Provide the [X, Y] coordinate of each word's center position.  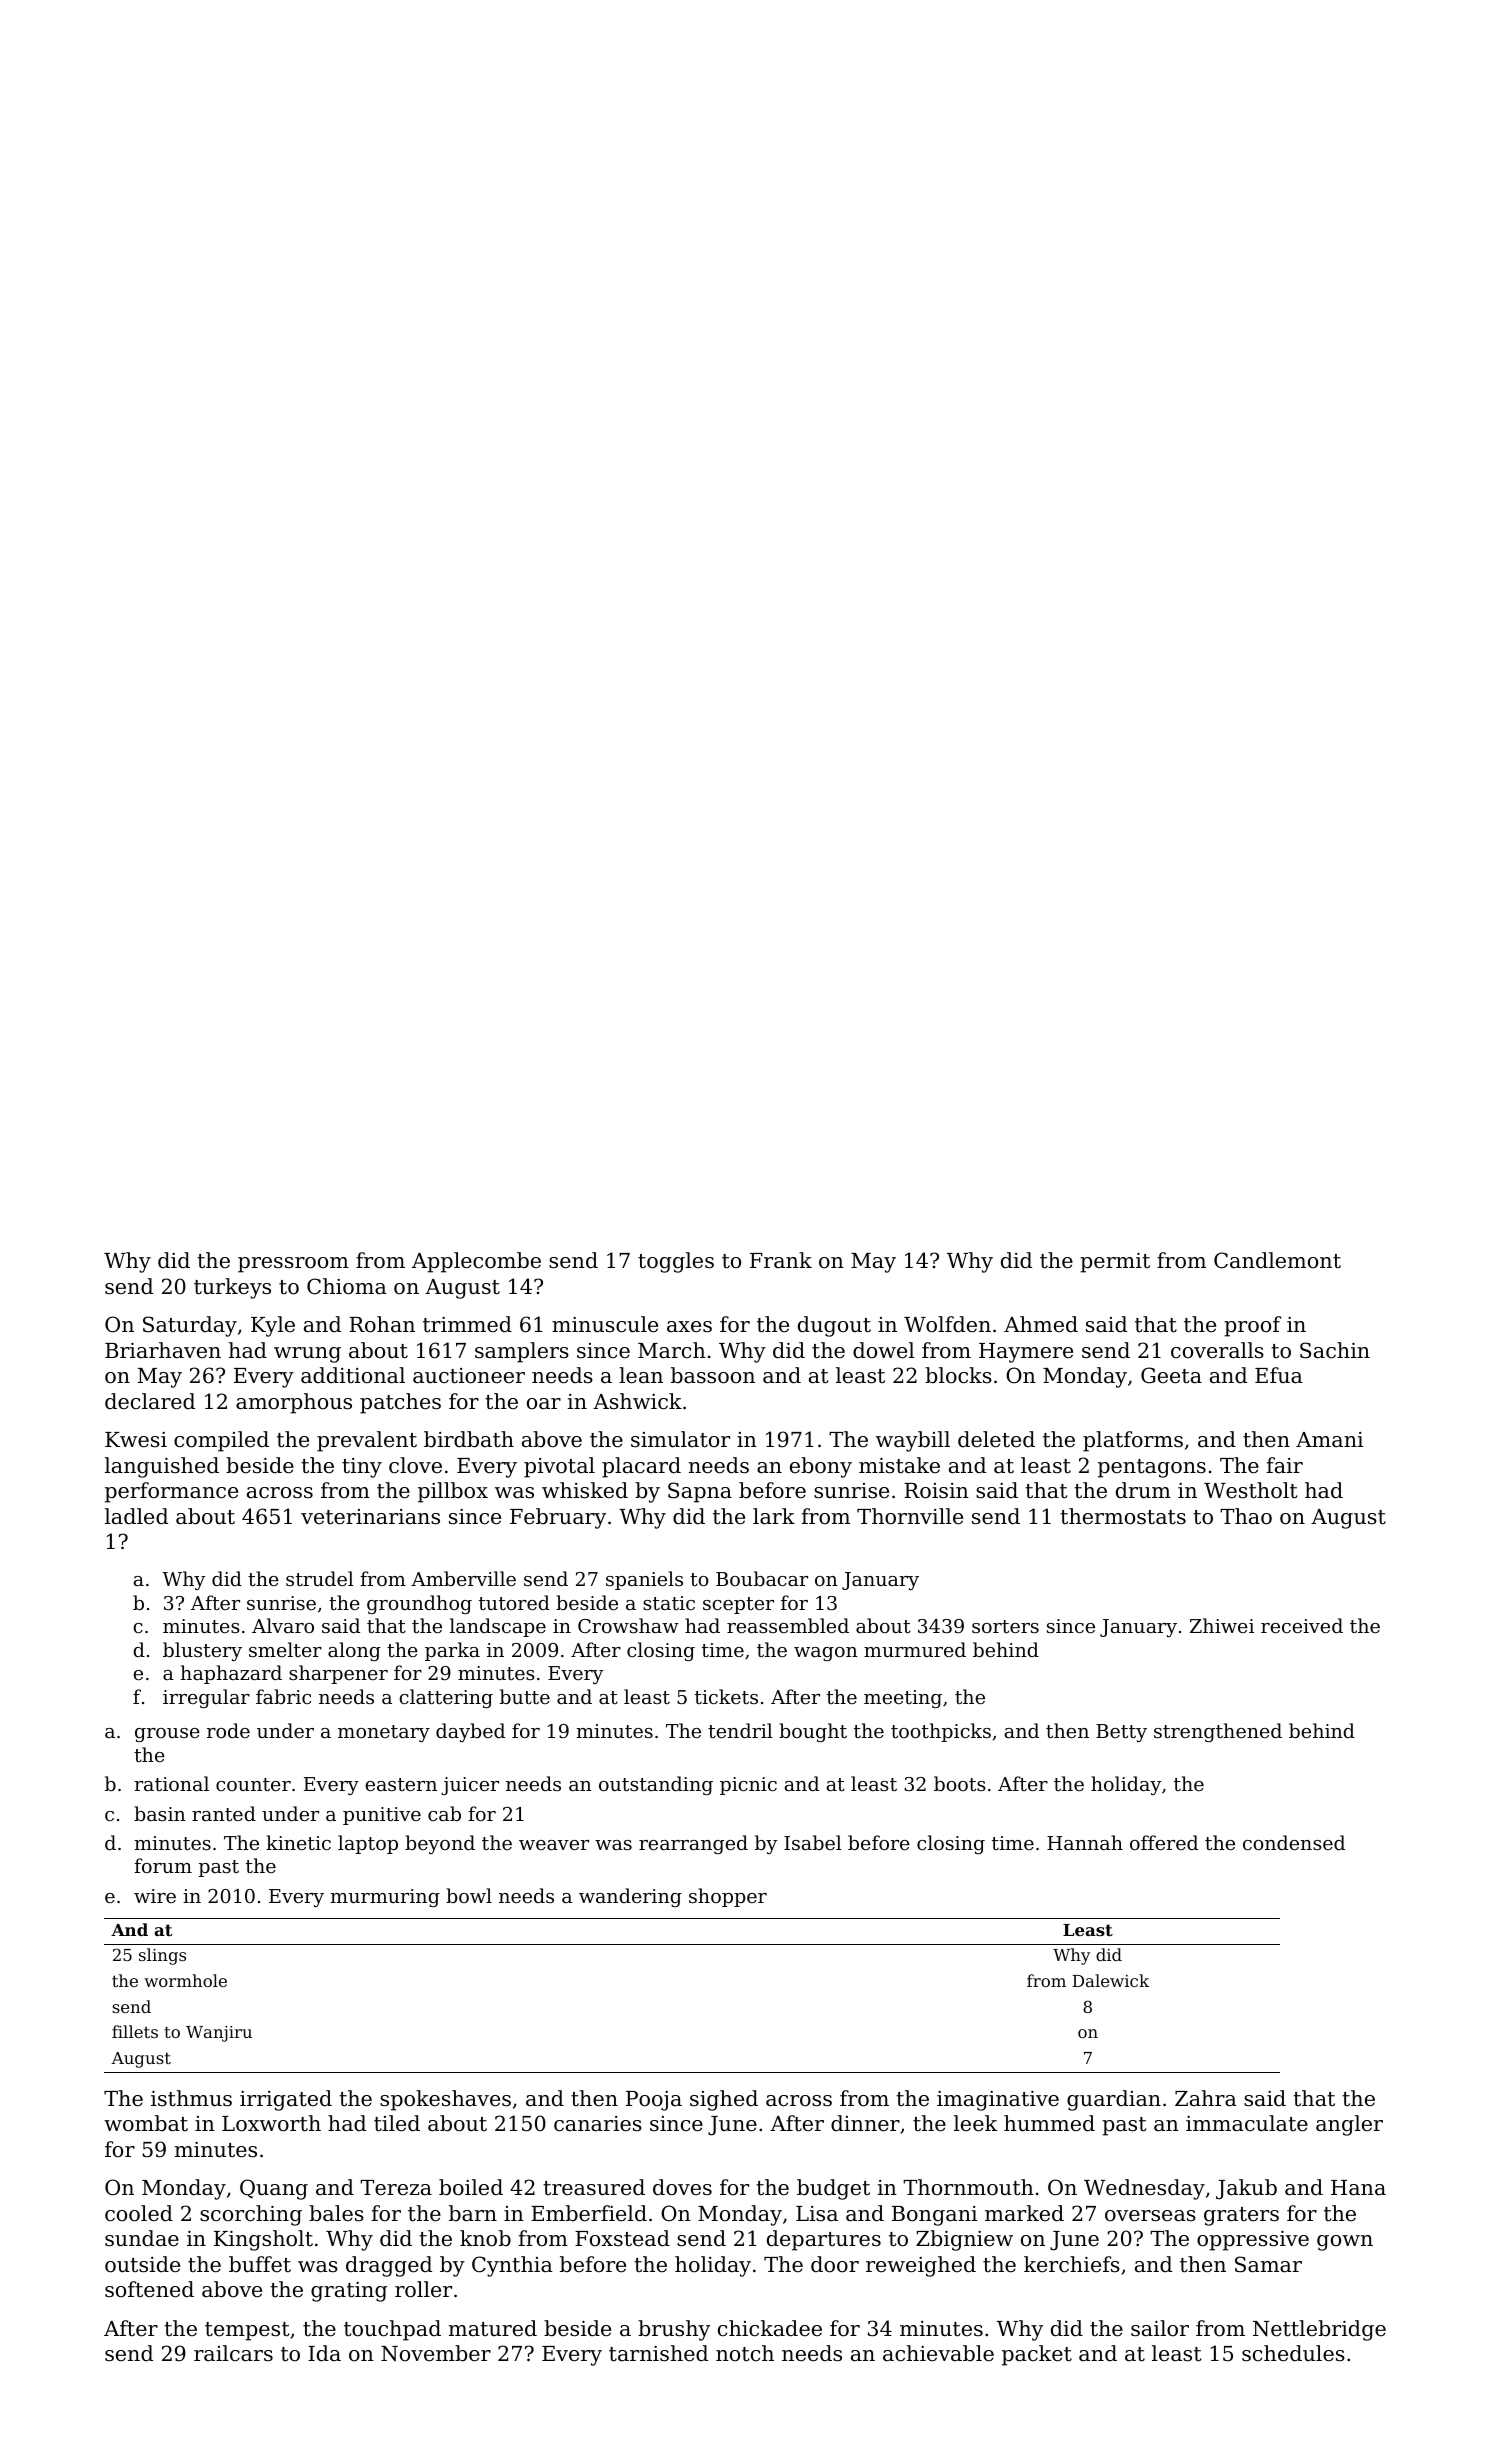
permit [1115, 1263]
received [1302, 1625]
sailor [1160, 2328]
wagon [826, 1654]
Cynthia [512, 2266]
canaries [598, 2124]
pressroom [293, 1265]
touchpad [392, 2330]
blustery [202, 1651]
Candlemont [1277, 1260]
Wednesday [1144, 2189]
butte [525, 1696]
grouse [167, 1735]
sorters [1005, 1626]
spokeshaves [445, 2100]
